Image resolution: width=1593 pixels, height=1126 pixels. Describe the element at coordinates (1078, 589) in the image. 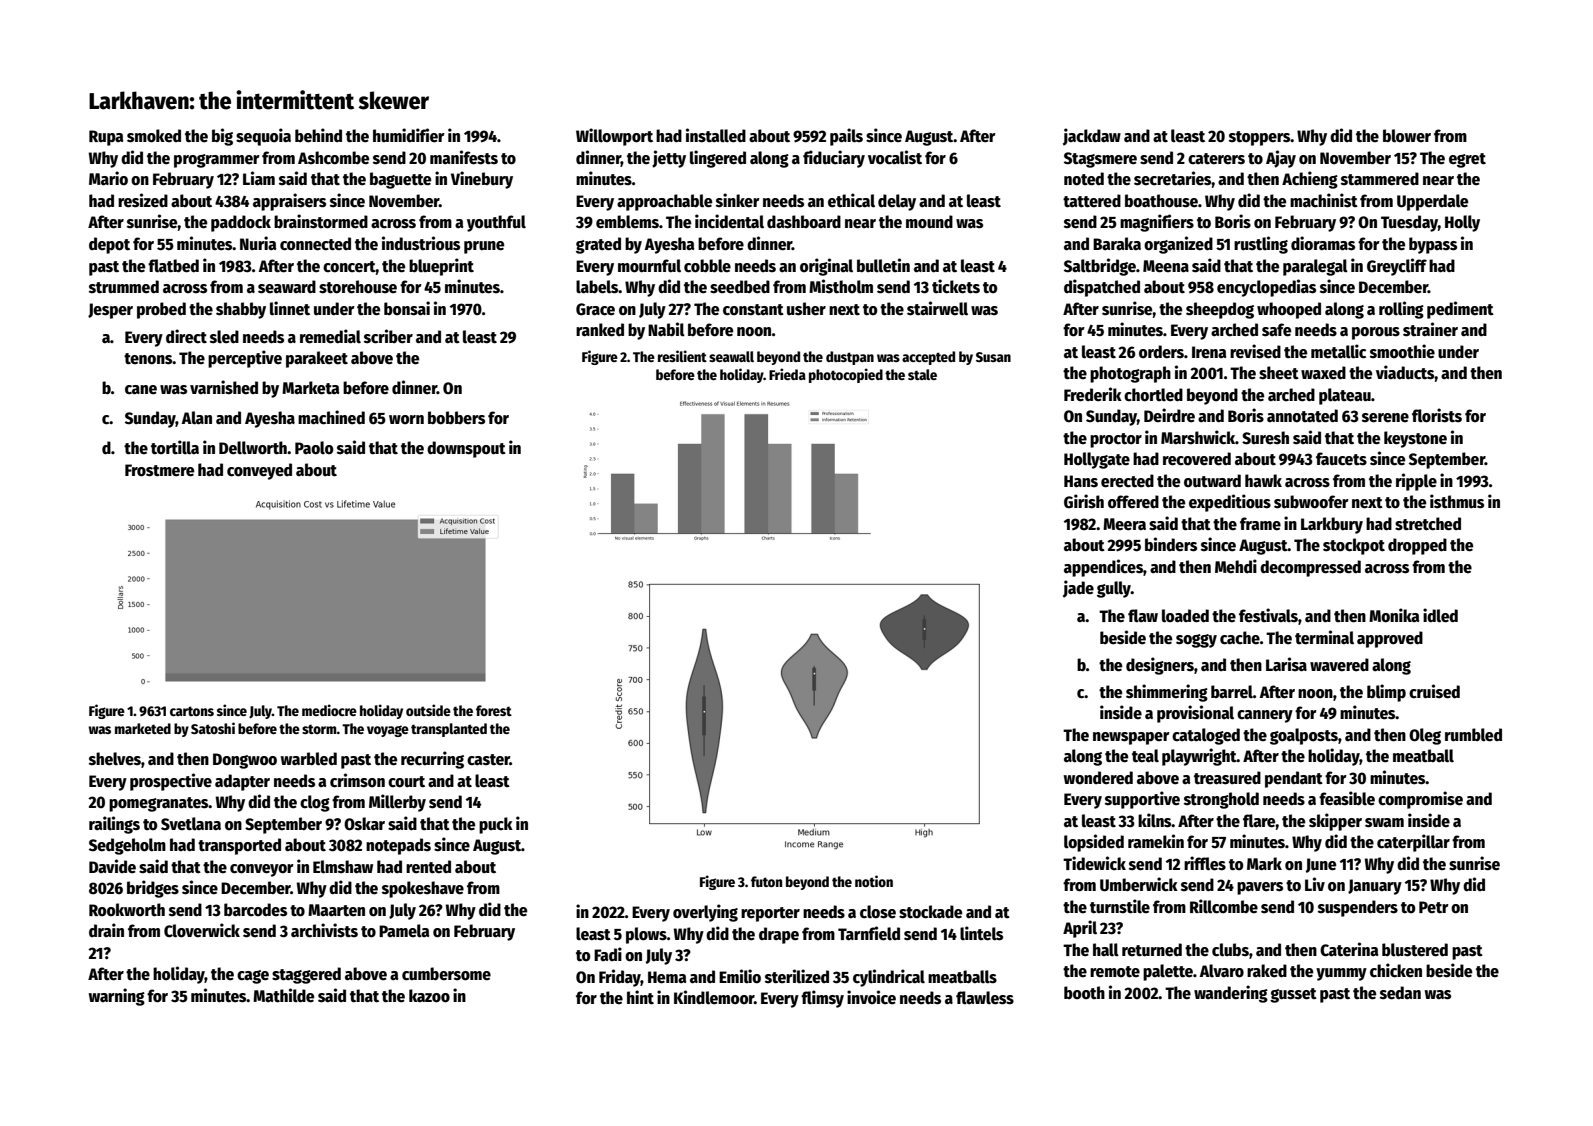

I see `jade` at that location.
